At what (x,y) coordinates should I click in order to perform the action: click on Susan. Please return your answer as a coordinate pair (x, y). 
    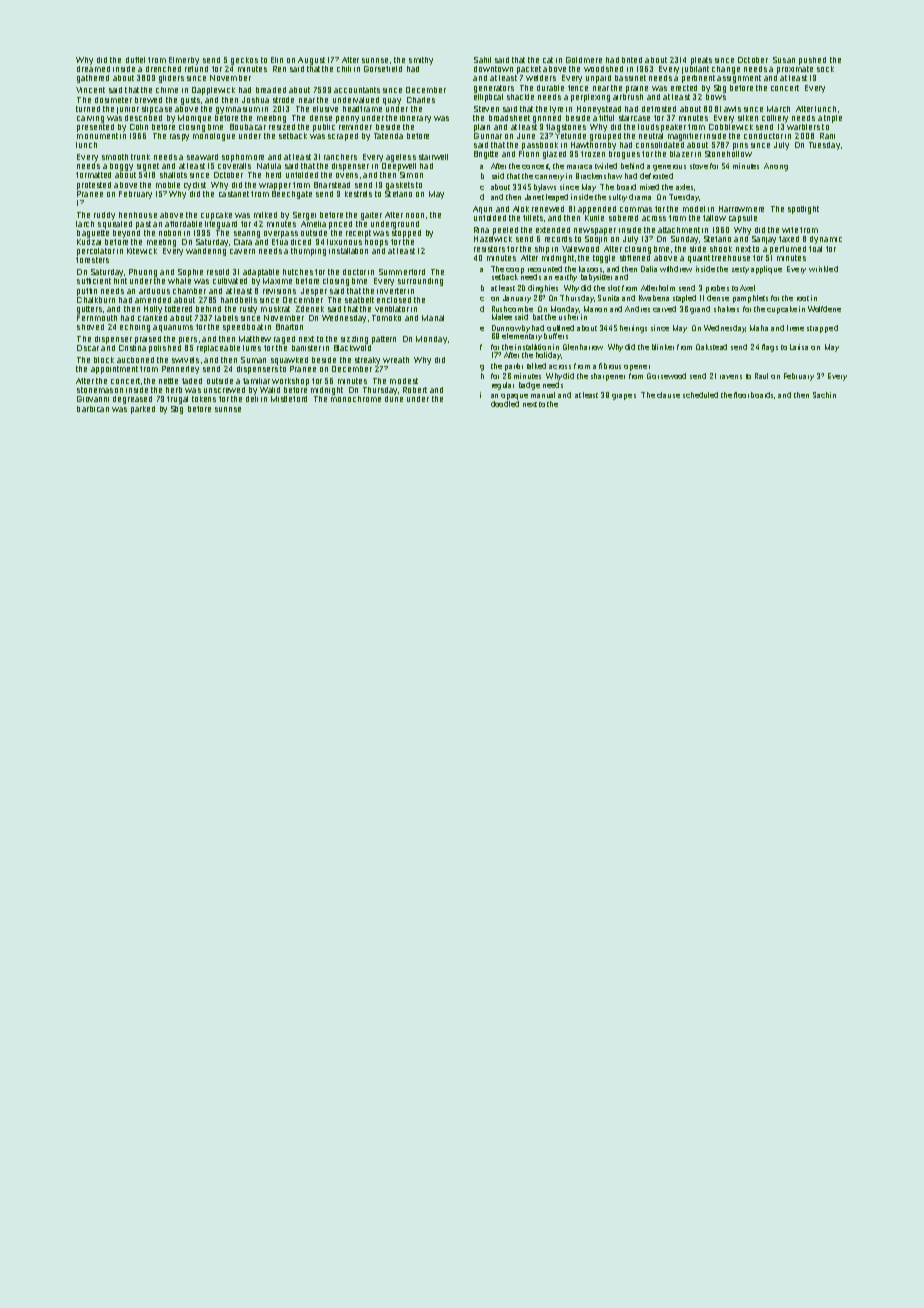
    Looking at the image, I should click on (784, 60).
